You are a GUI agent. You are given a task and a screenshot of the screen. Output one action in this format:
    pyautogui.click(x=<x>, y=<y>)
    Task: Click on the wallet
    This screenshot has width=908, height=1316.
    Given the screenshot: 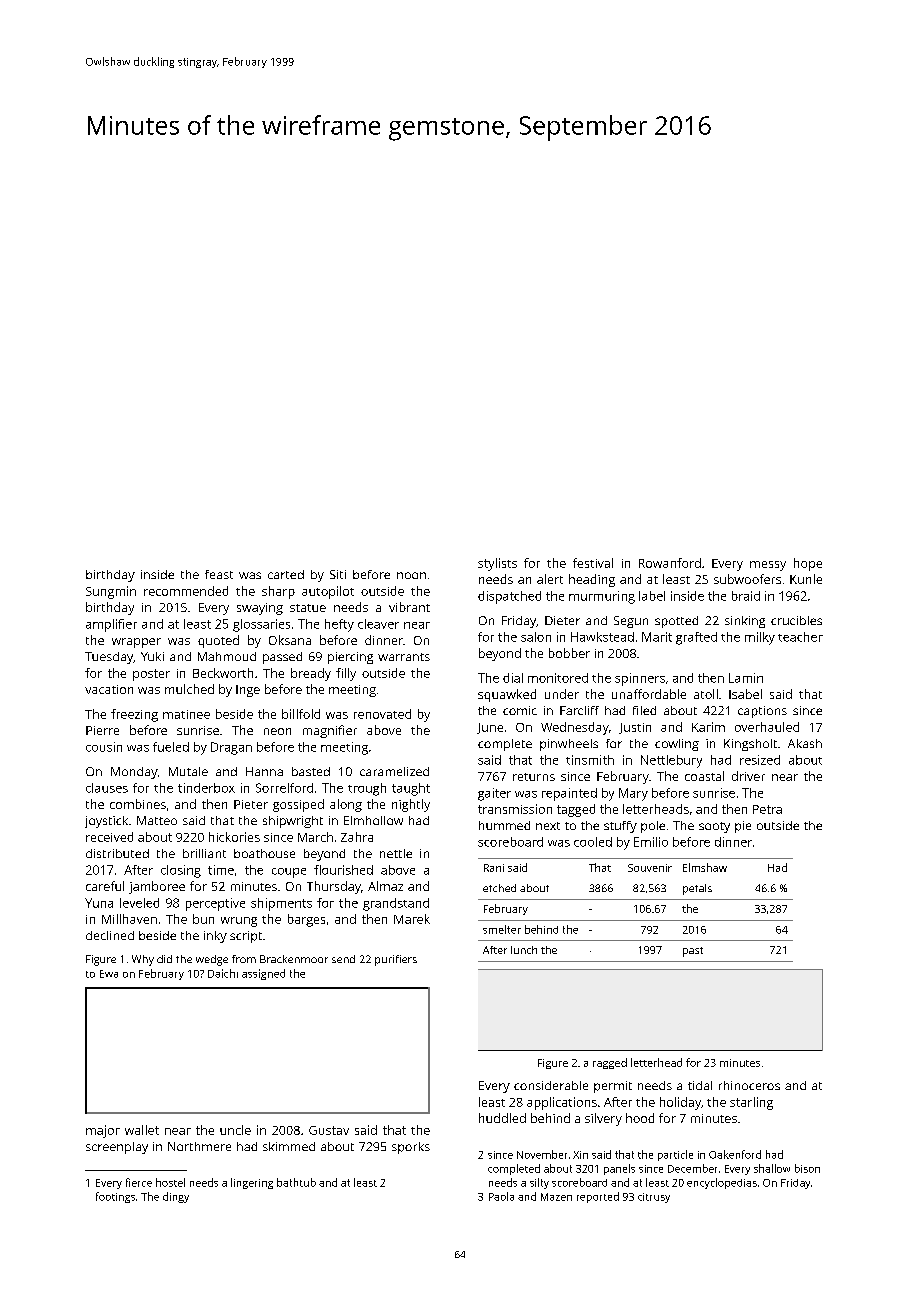 What is the action you would take?
    pyautogui.click(x=142, y=1130)
